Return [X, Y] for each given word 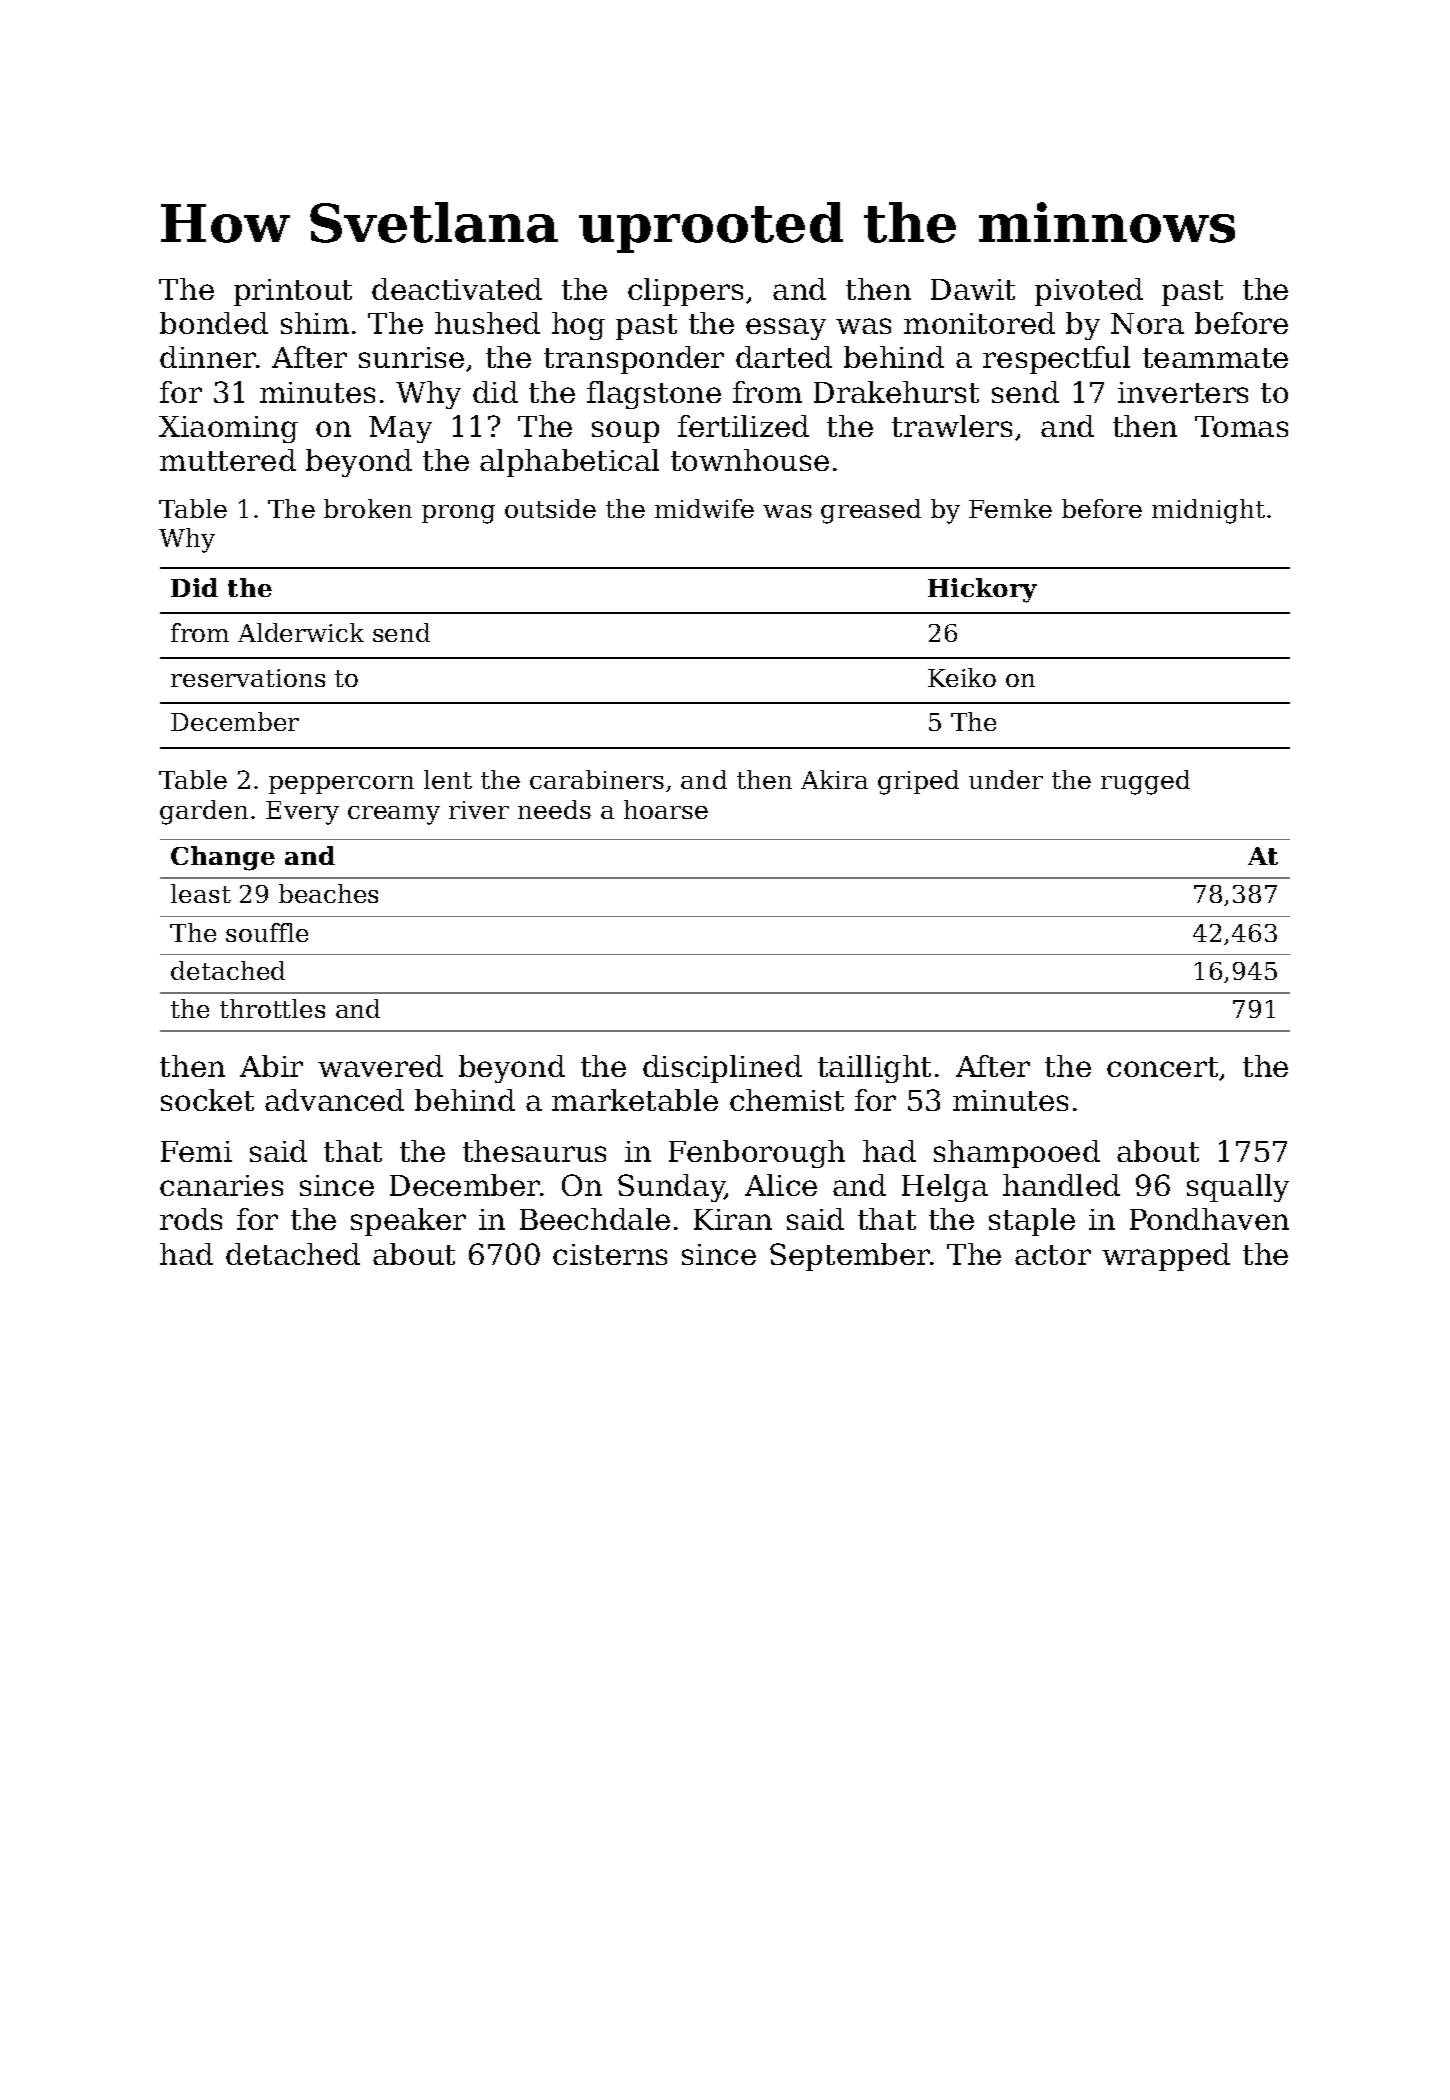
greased [871, 511]
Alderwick [301, 632]
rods [191, 1219]
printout [293, 292]
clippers [685, 292]
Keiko [962, 677]
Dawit [973, 289]
